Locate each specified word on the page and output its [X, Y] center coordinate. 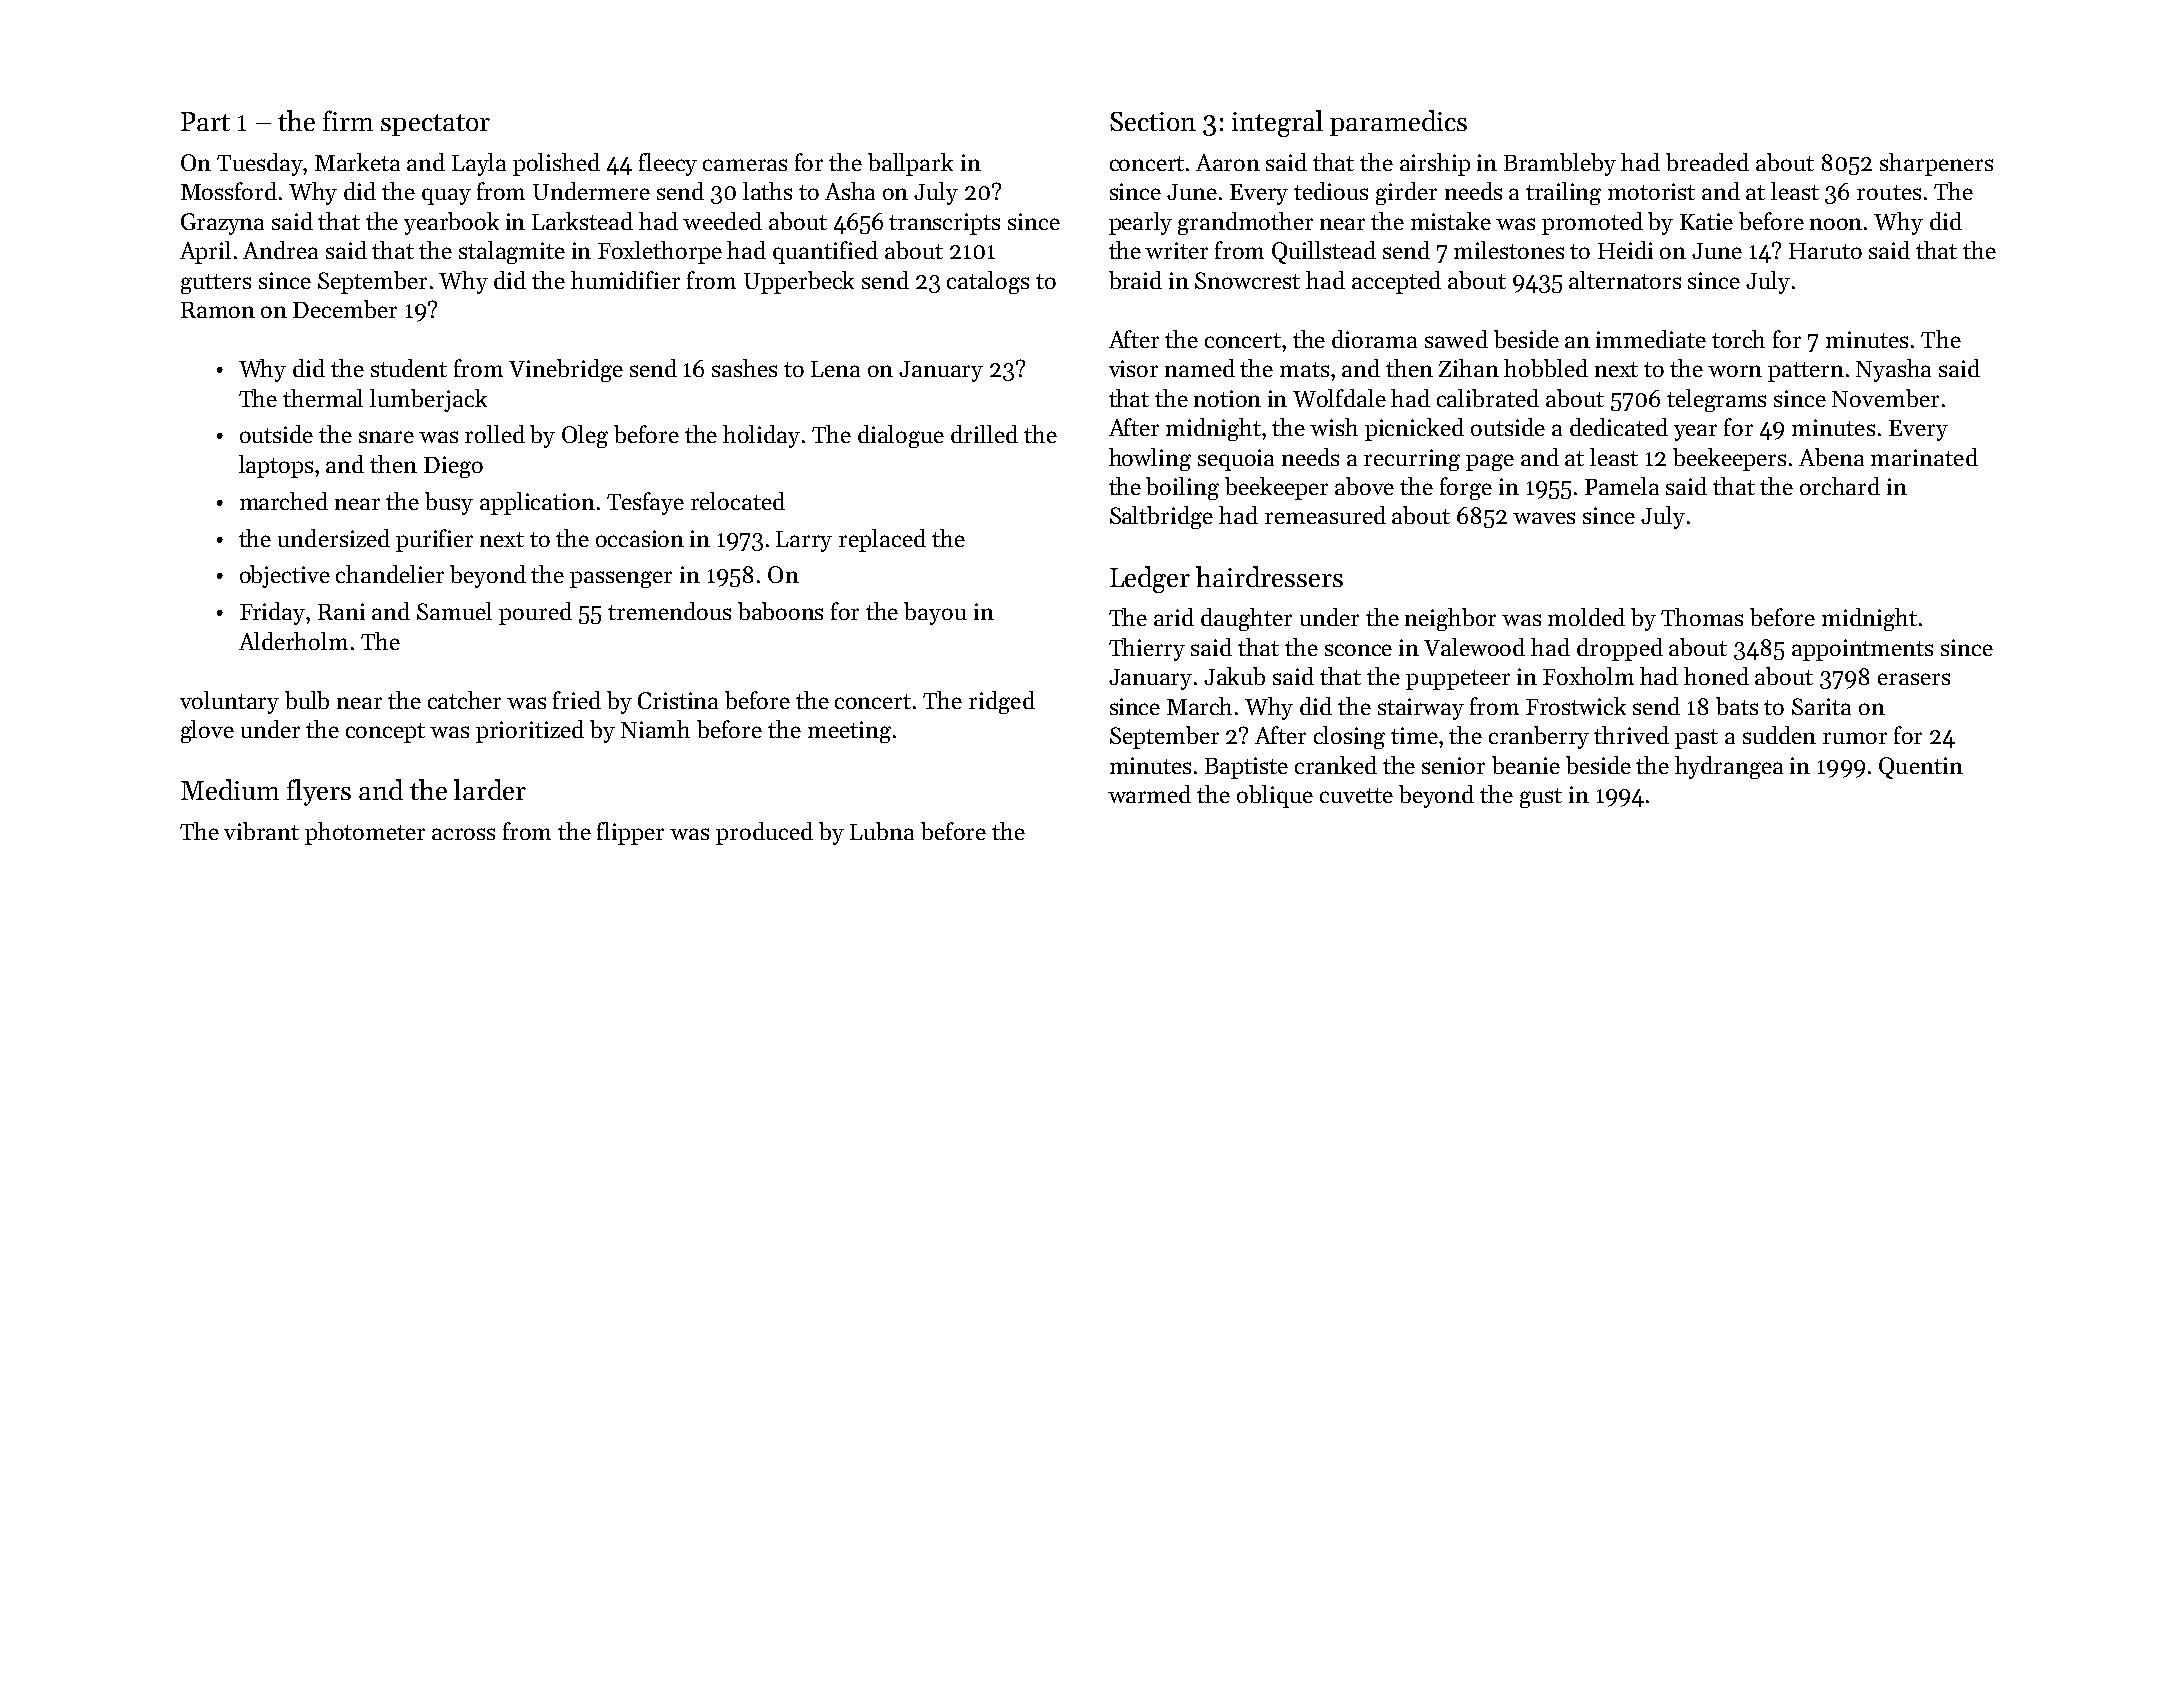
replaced [882, 540]
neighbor [1450, 619]
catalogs [988, 282]
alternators [1625, 280]
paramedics [1398, 123]
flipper [630, 833]
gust [1541, 798]
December [345, 309]
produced [764, 833]
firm [348, 120]
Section [1153, 121]
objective [285, 576]
